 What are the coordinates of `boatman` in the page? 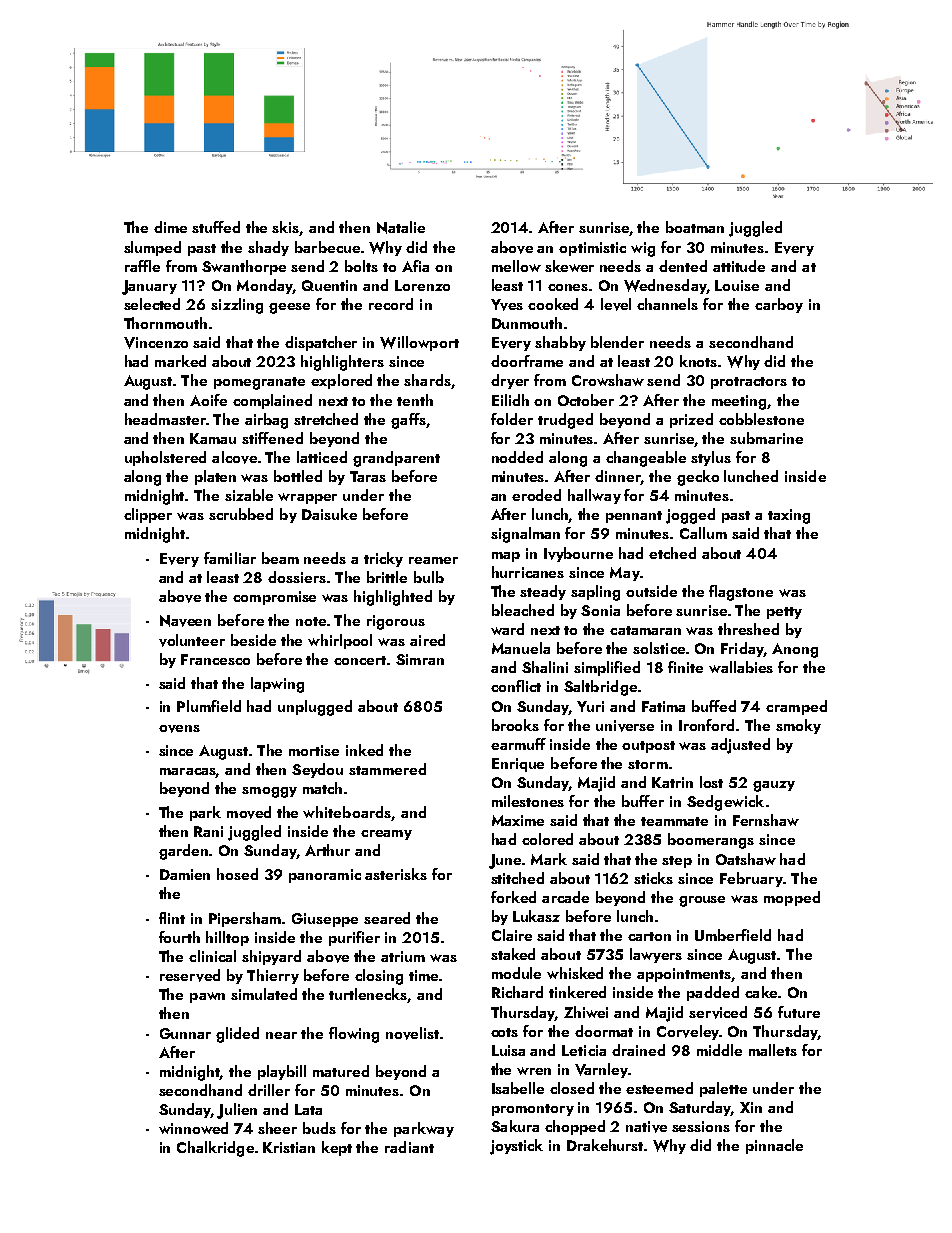 It's located at (695, 227).
